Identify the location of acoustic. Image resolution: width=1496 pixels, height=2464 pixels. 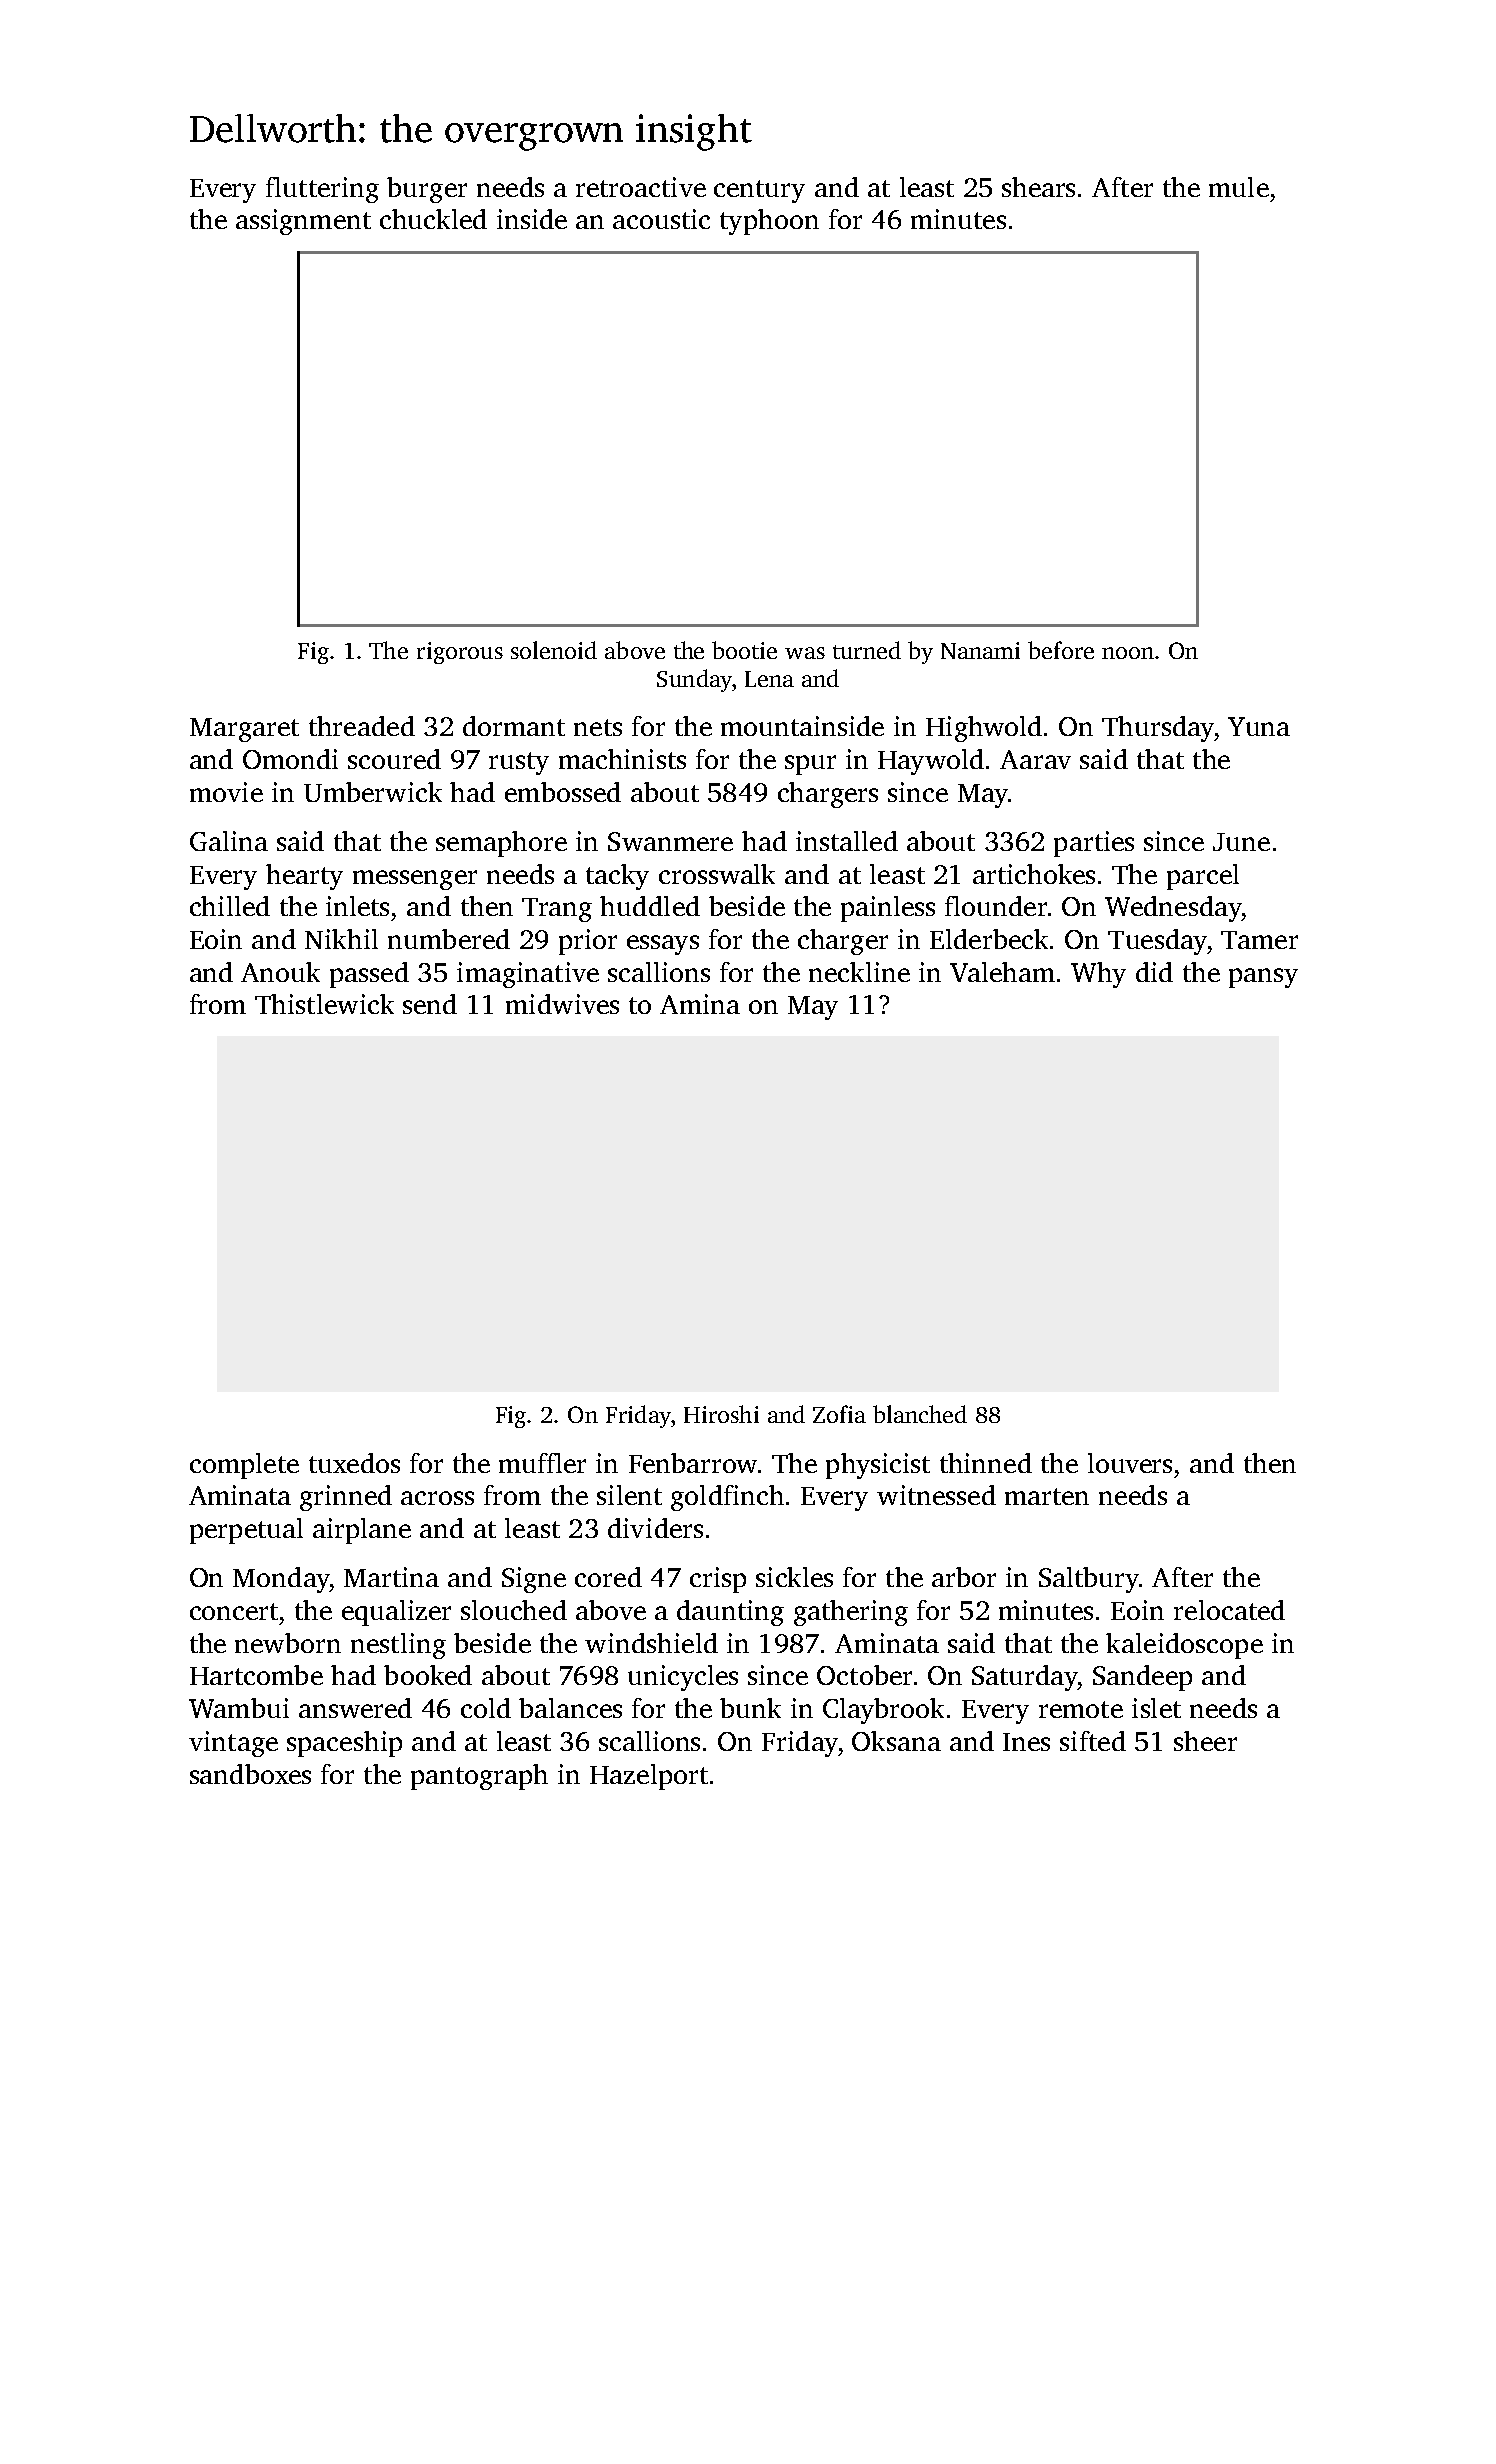
(661, 219).
